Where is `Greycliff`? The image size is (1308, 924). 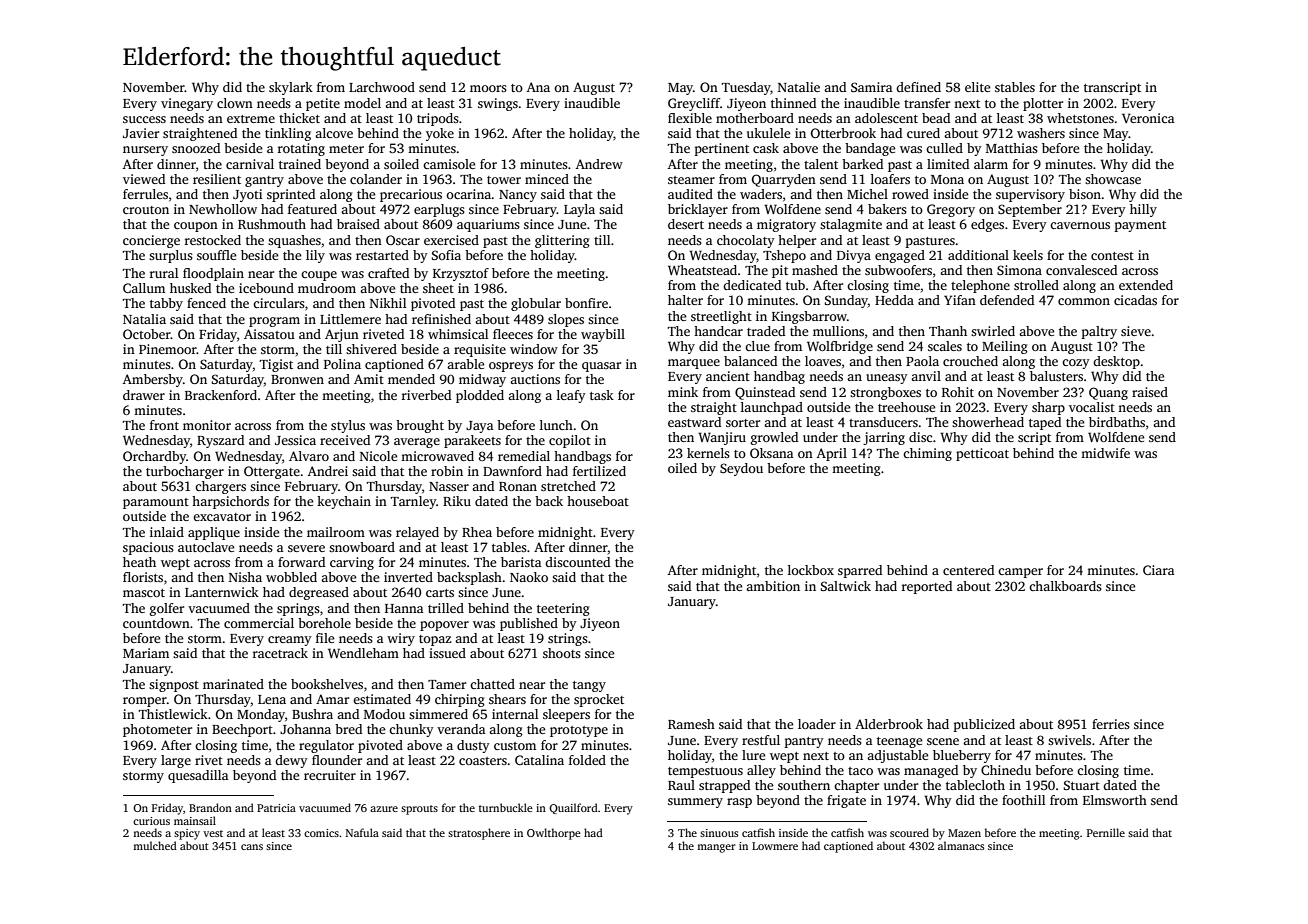
Greycliff is located at coordinates (694, 104).
